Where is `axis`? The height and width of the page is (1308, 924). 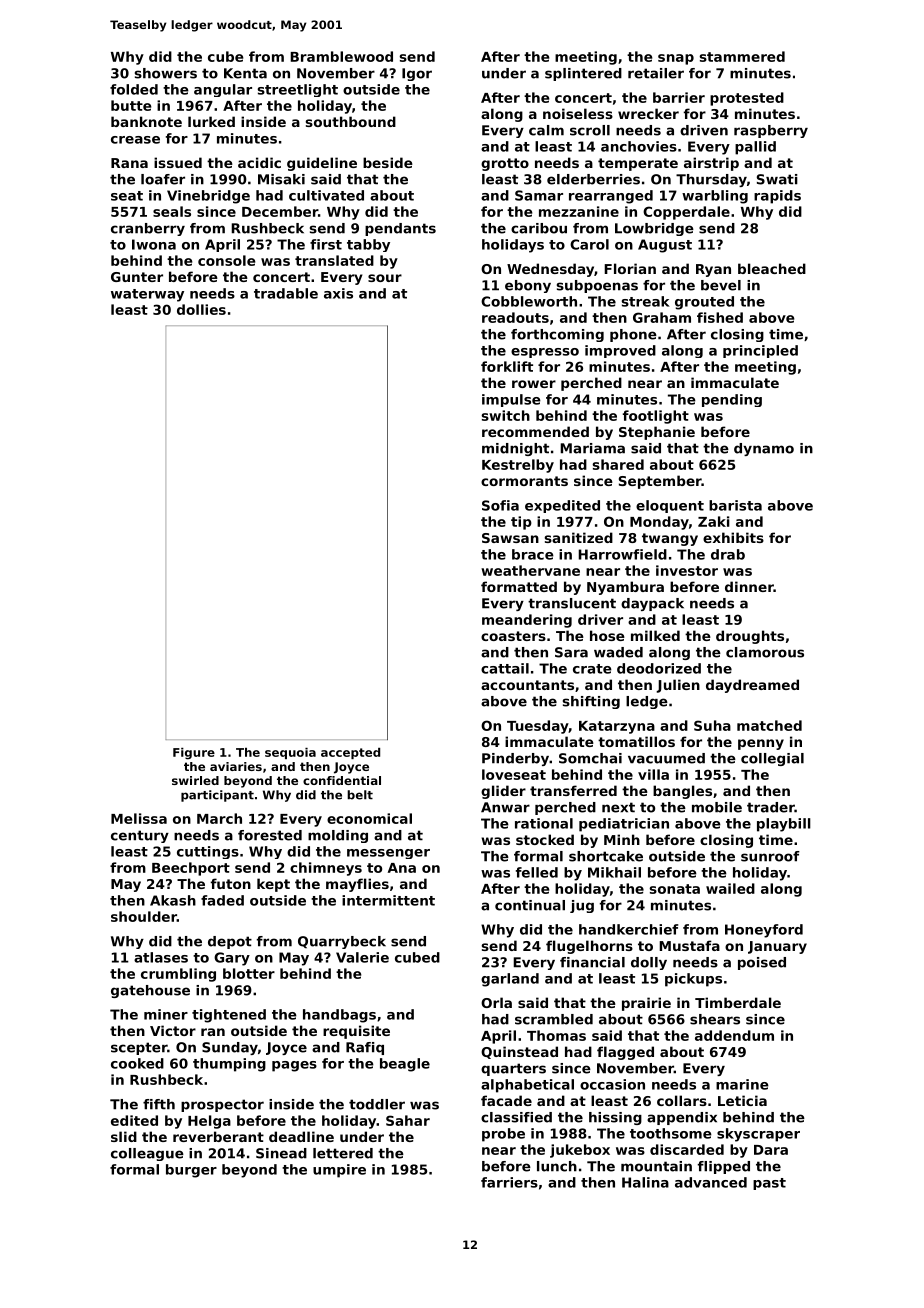 axis is located at coordinates (338, 293).
